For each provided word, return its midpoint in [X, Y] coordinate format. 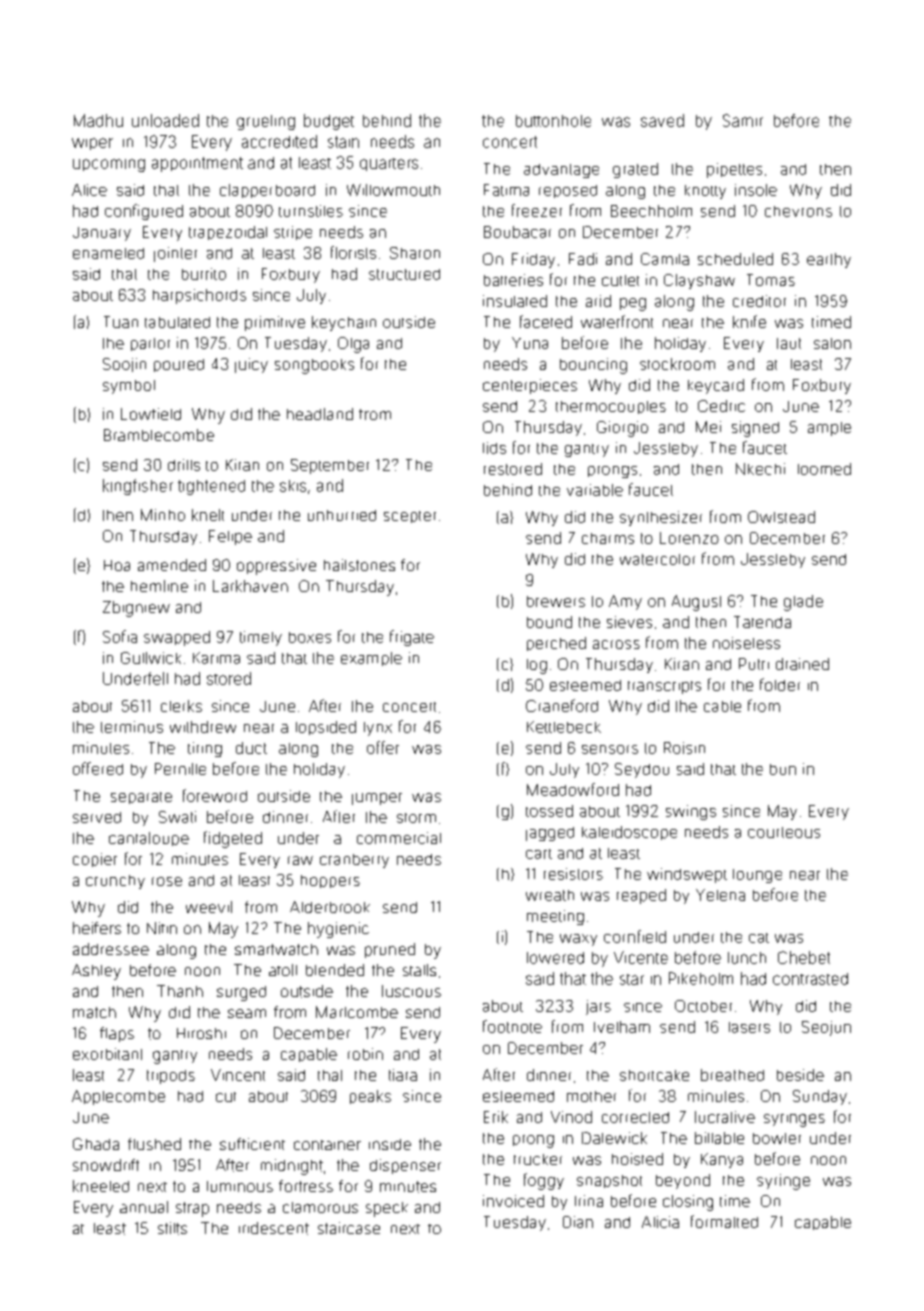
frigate [412, 638]
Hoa [117, 565]
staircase [349, 1228]
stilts [172, 1228]
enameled [108, 253]
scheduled [735, 259]
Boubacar [517, 232]
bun [783, 769]
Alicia [660, 1222]
